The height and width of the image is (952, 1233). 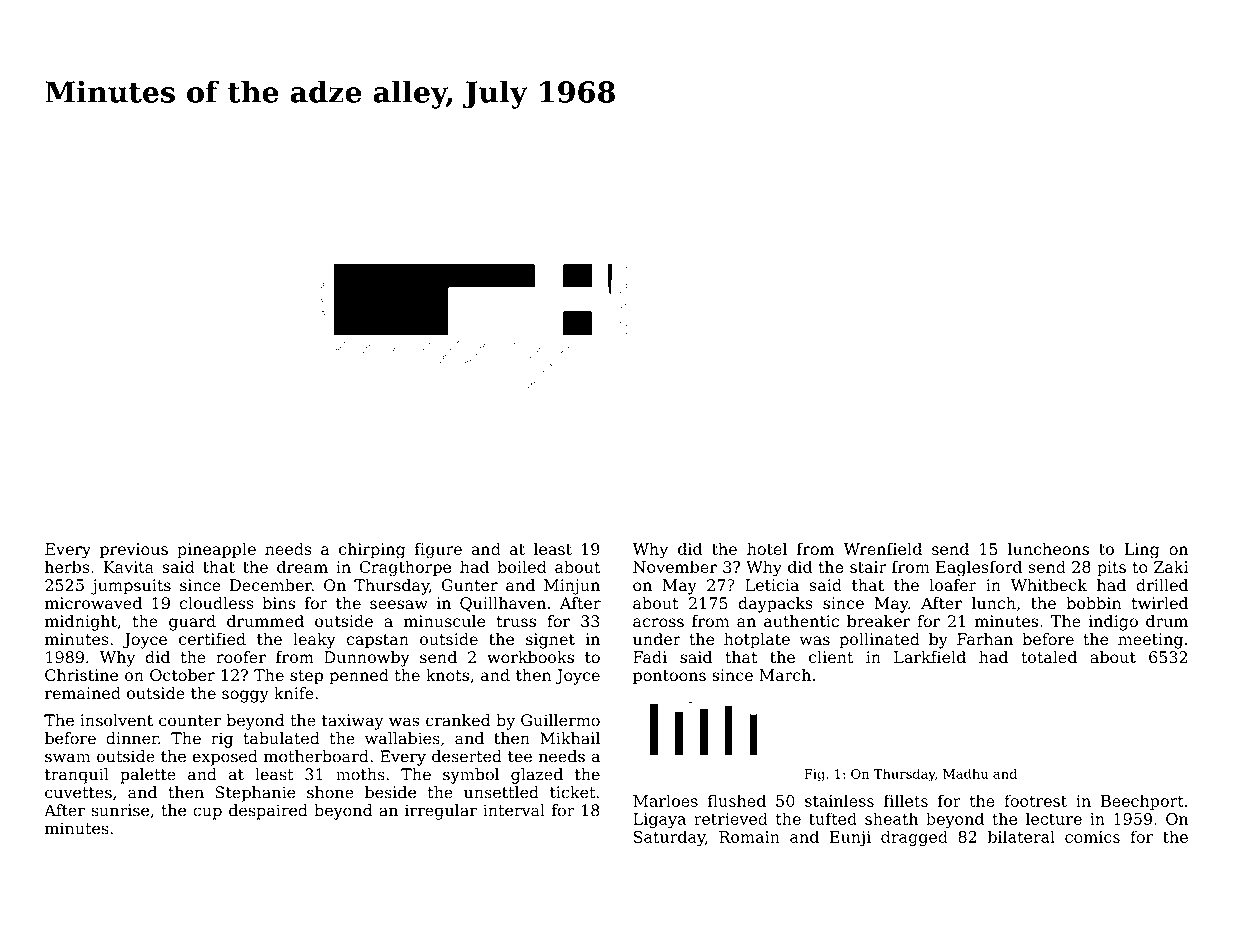 I want to click on lecture, so click(x=1054, y=818).
